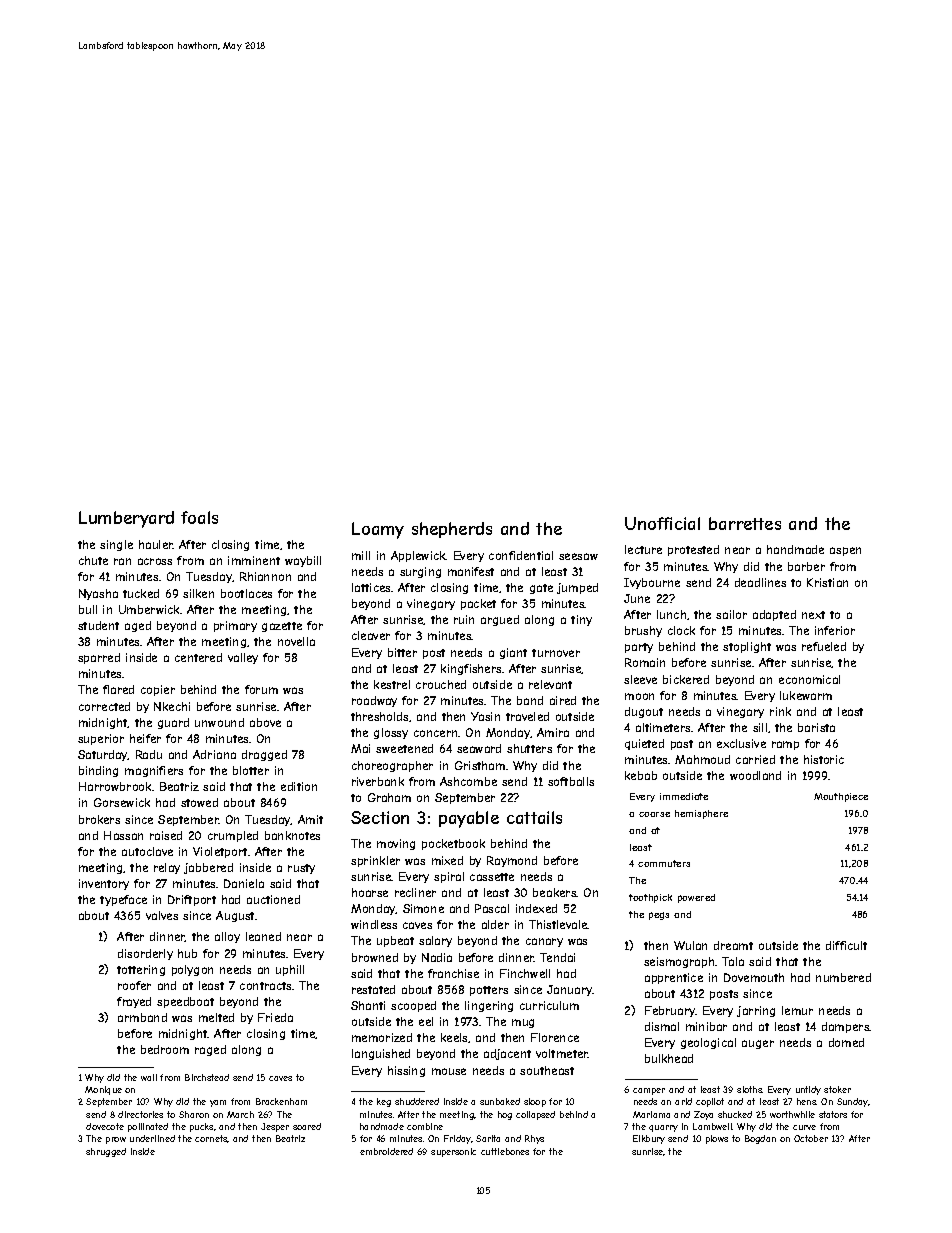 The width and height of the screenshot is (952, 1233). I want to click on franchise, so click(453, 973).
